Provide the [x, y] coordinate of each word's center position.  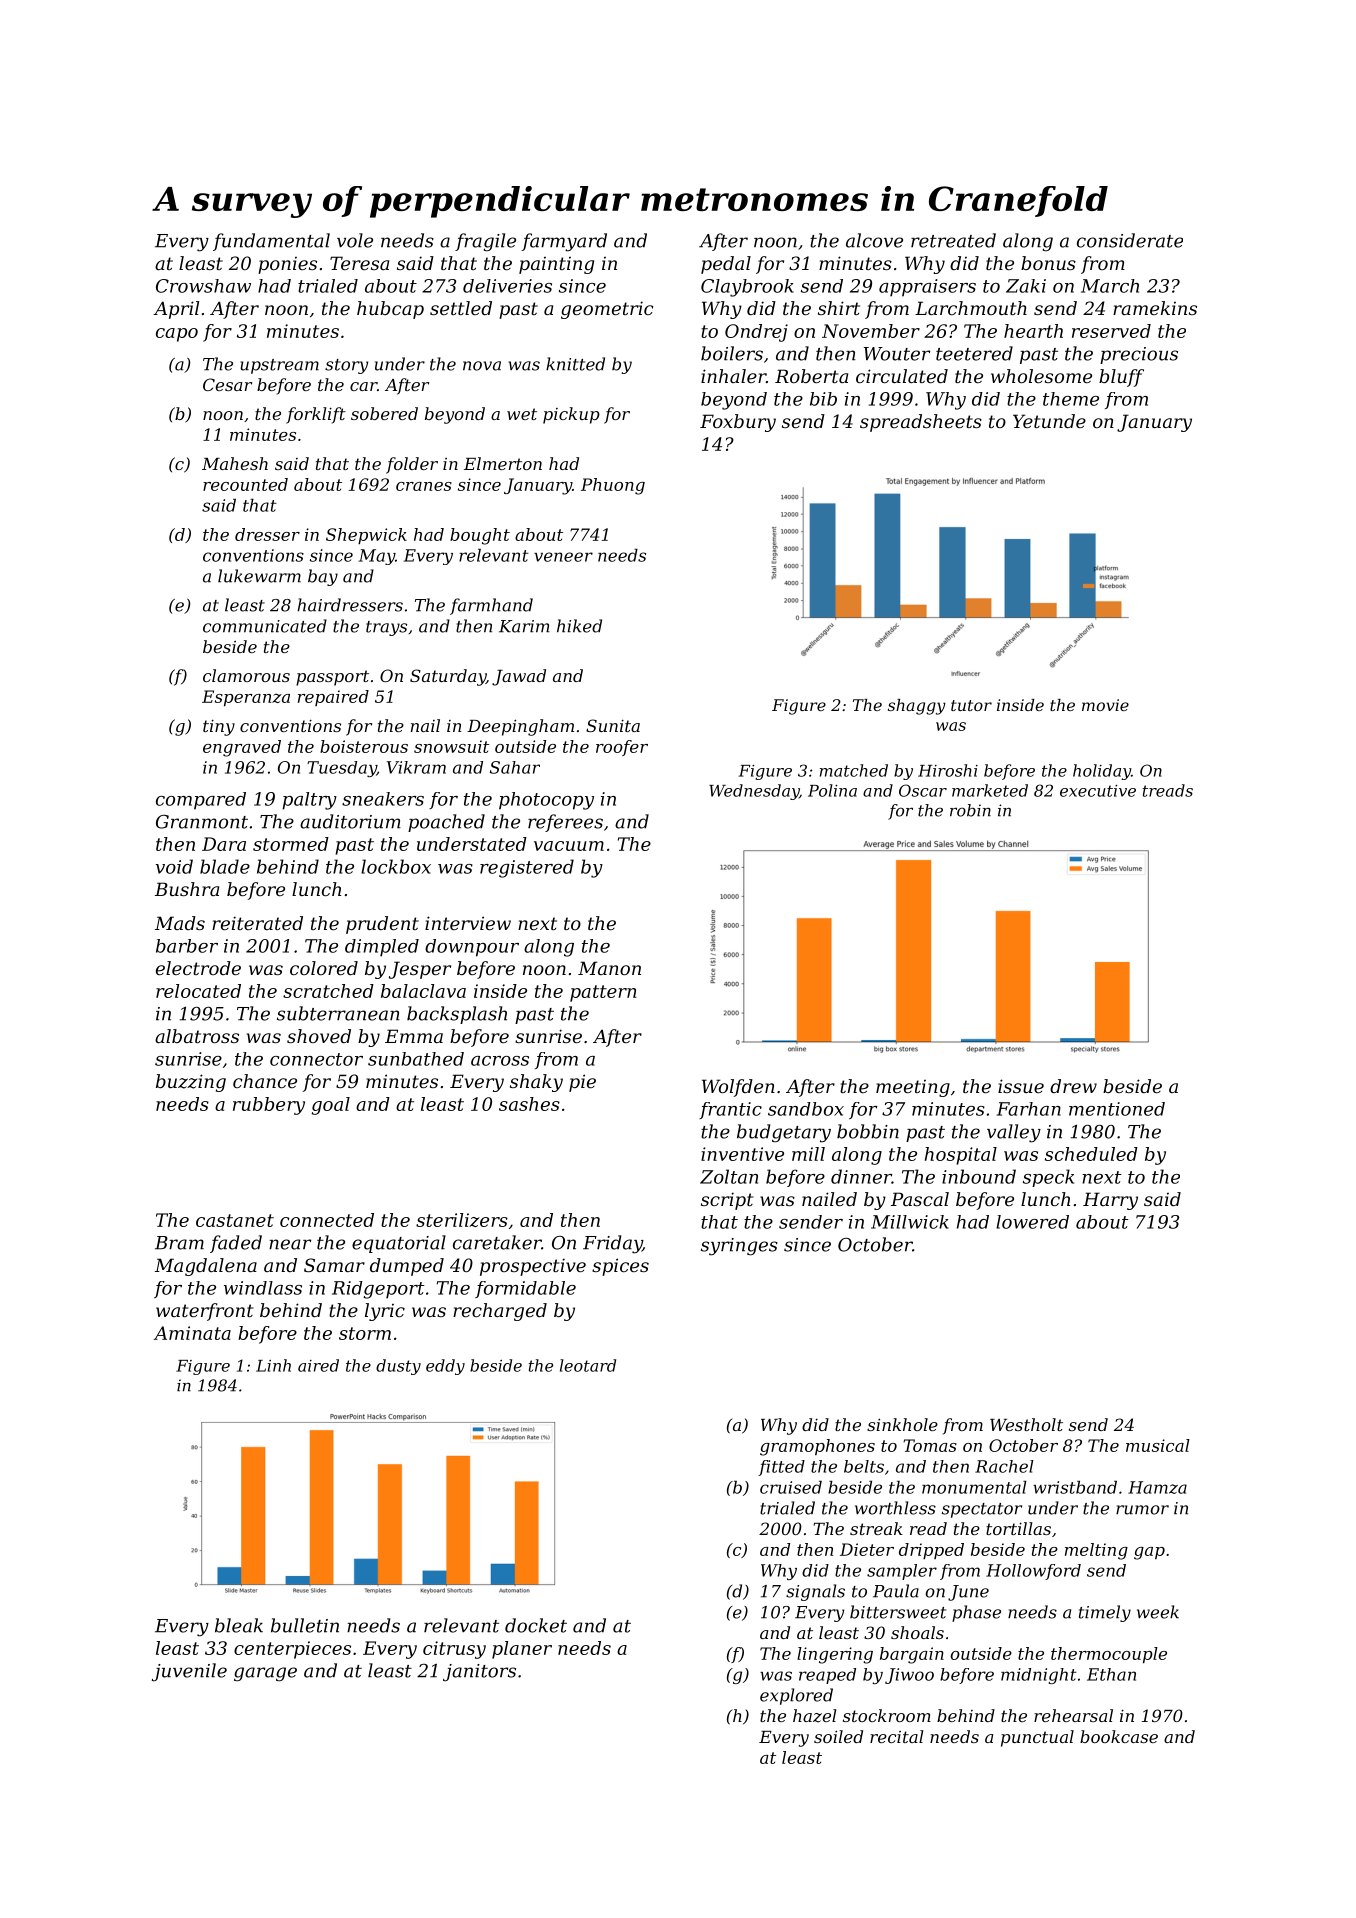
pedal [726, 265]
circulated [902, 376]
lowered [1032, 1222]
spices [620, 1267]
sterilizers [462, 1220]
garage [265, 1674]
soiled [838, 1736]
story [346, 366]
